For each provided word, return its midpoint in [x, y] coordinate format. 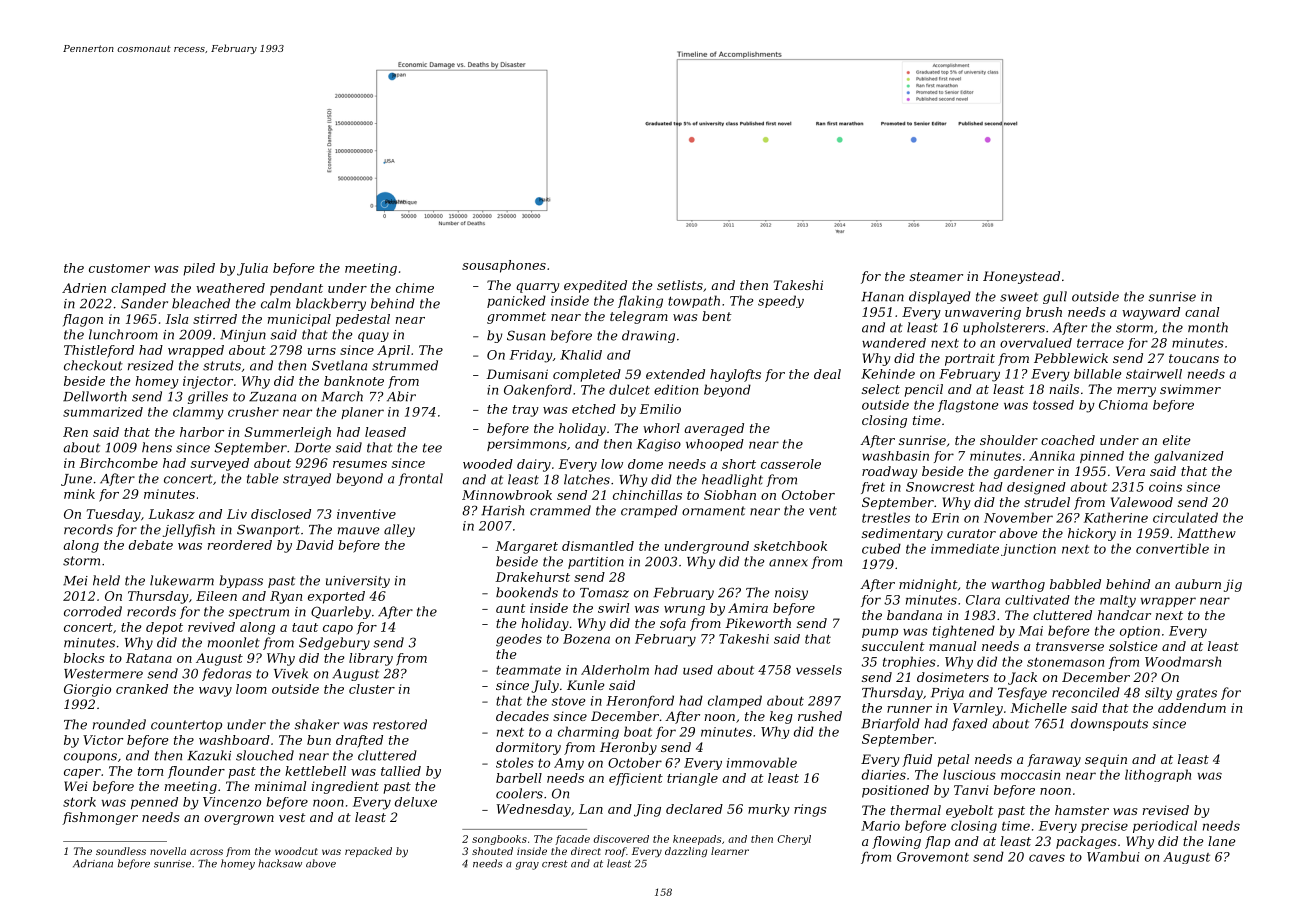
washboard [234, 740]
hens [157, 447]
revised [1166, 810]
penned [154, 803]
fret [873, 488]
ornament [713, 511]
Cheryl [794, 840]
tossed [1053, 405]
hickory [1092, 534]
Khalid [581, 355]
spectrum [258, 613]
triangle [692, 779]
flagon [83, 320]
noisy [791, 594]
